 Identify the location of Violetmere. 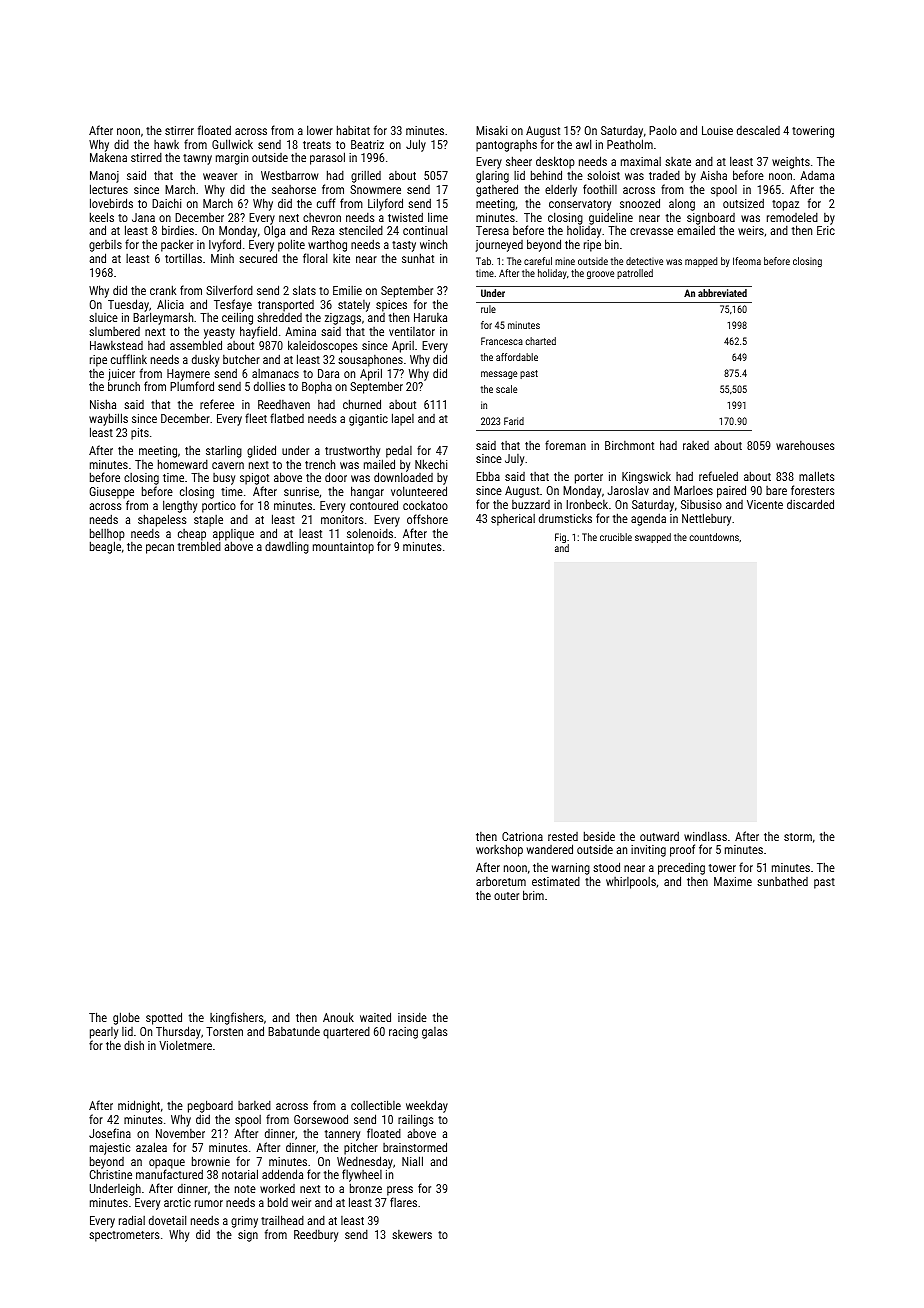
(185, 1045).
